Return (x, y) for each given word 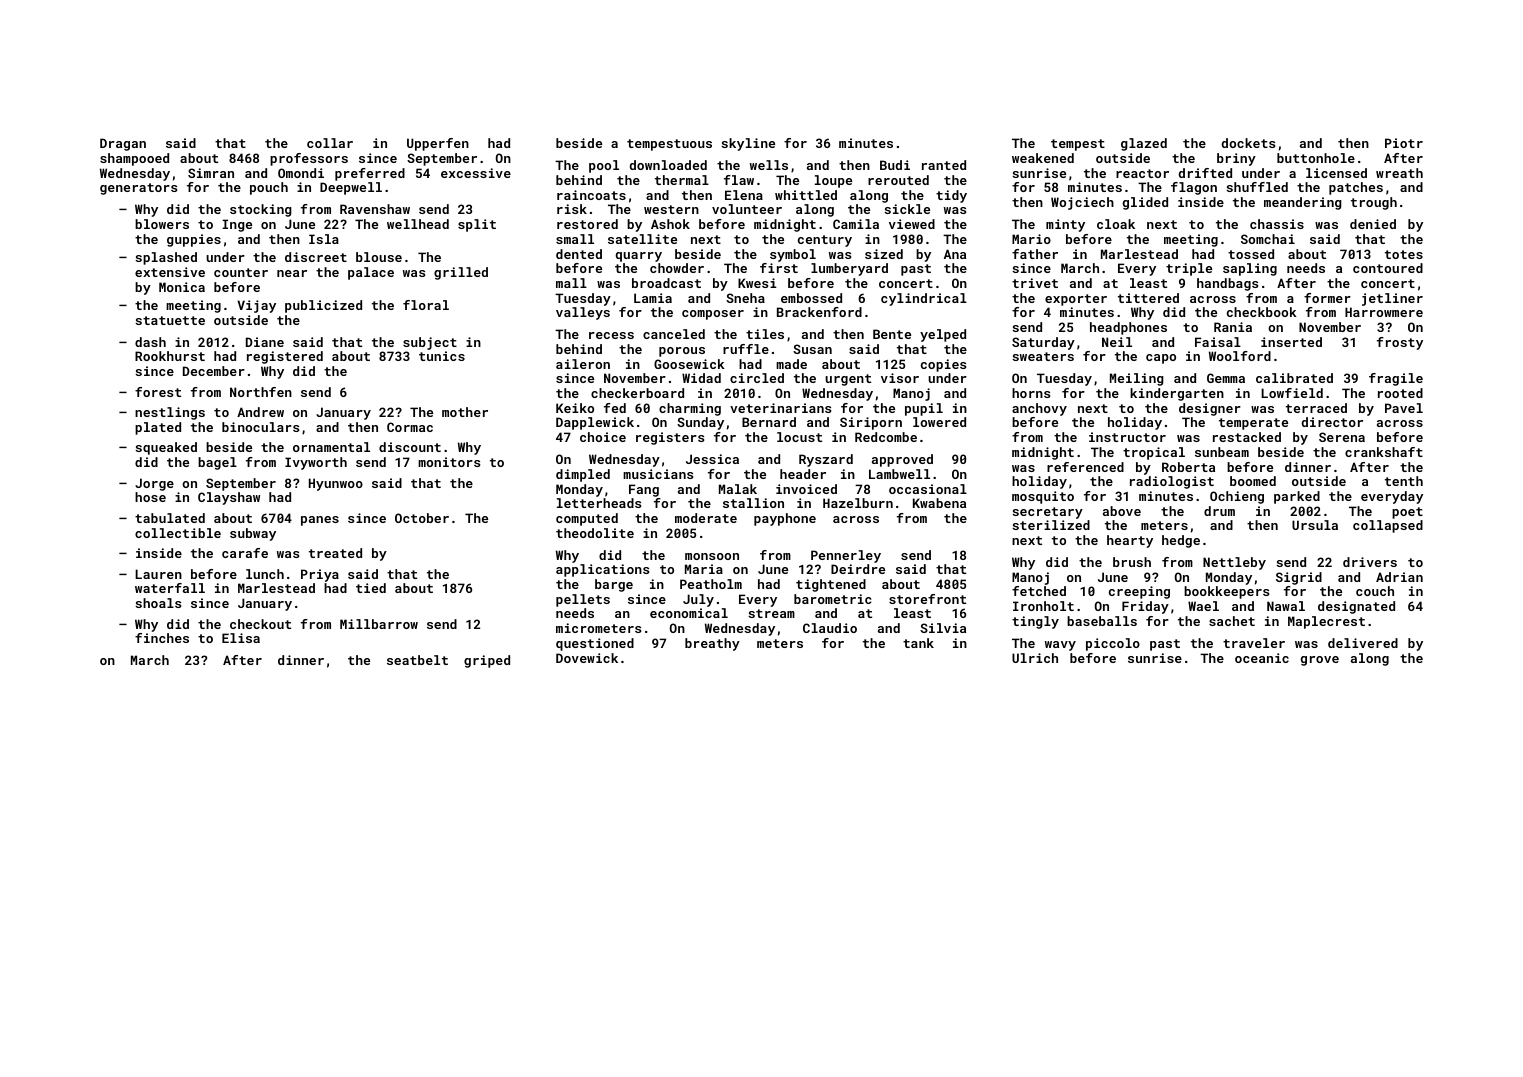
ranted (944, 165)
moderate (706, 518)
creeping (1139, 592)
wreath (1399, 173)
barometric (832, 599)
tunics (442, 356)
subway (253, 534)
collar (330, 143)
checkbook (1262, 312)
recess (611, 335)
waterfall (170, 588)
